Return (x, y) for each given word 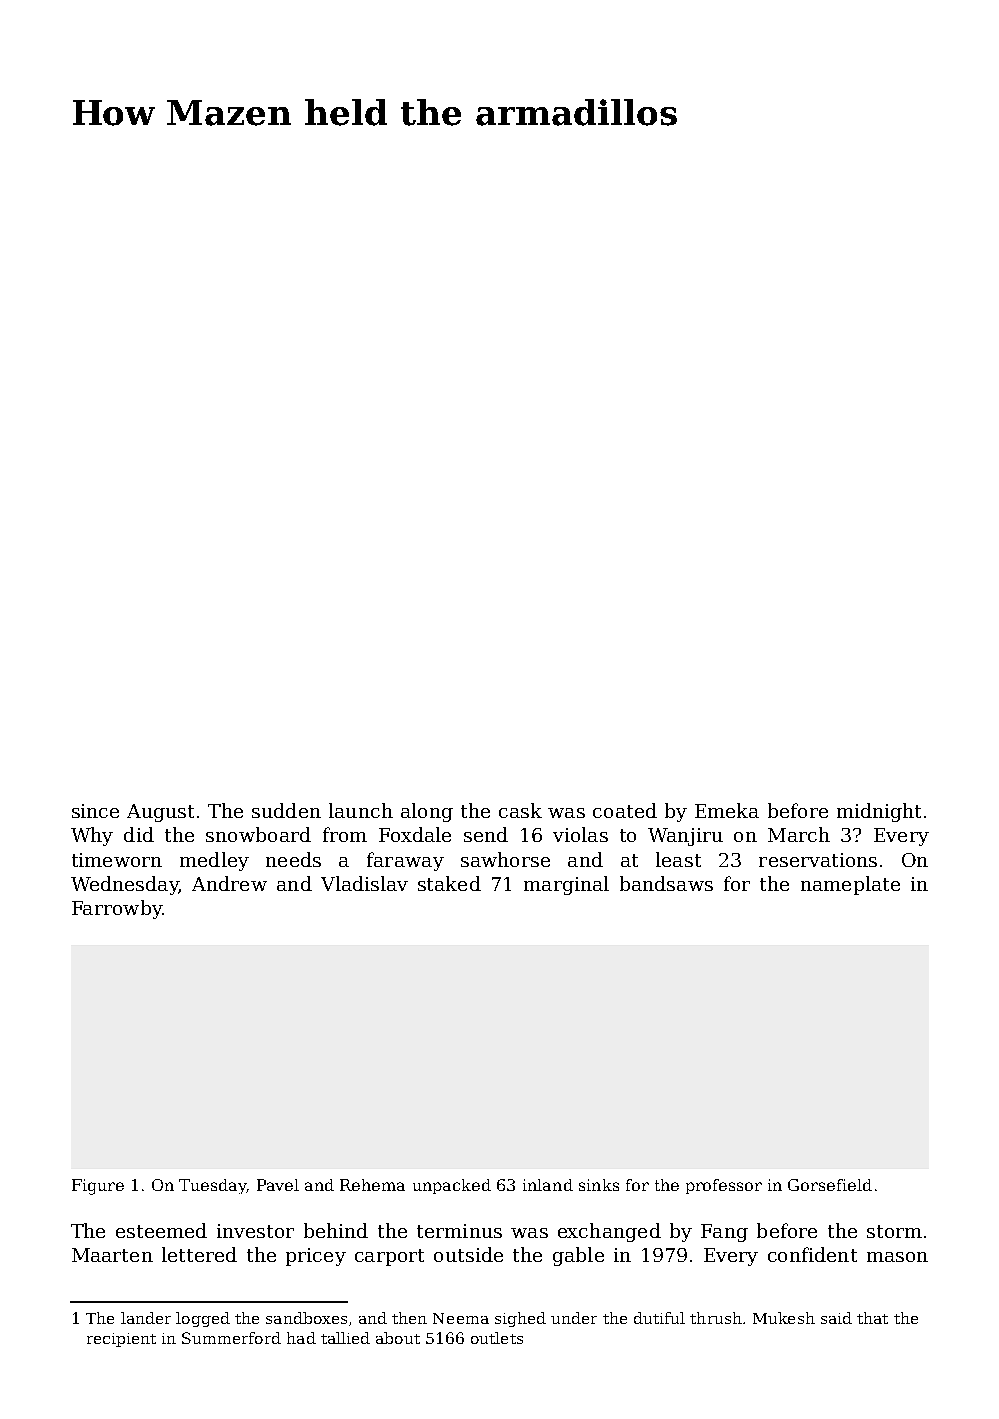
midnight (879, 812)
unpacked (452, 1186)
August (160, 813)
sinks (599, 1185)
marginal (566, 885)
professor (724, 1186)
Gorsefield (830, 1185)
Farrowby (117, 909)
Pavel (278, 1185)
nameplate (850, 885)
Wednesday (125, 885)
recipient (121, 1340)
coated (625, 810)
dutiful (659, 1318)
